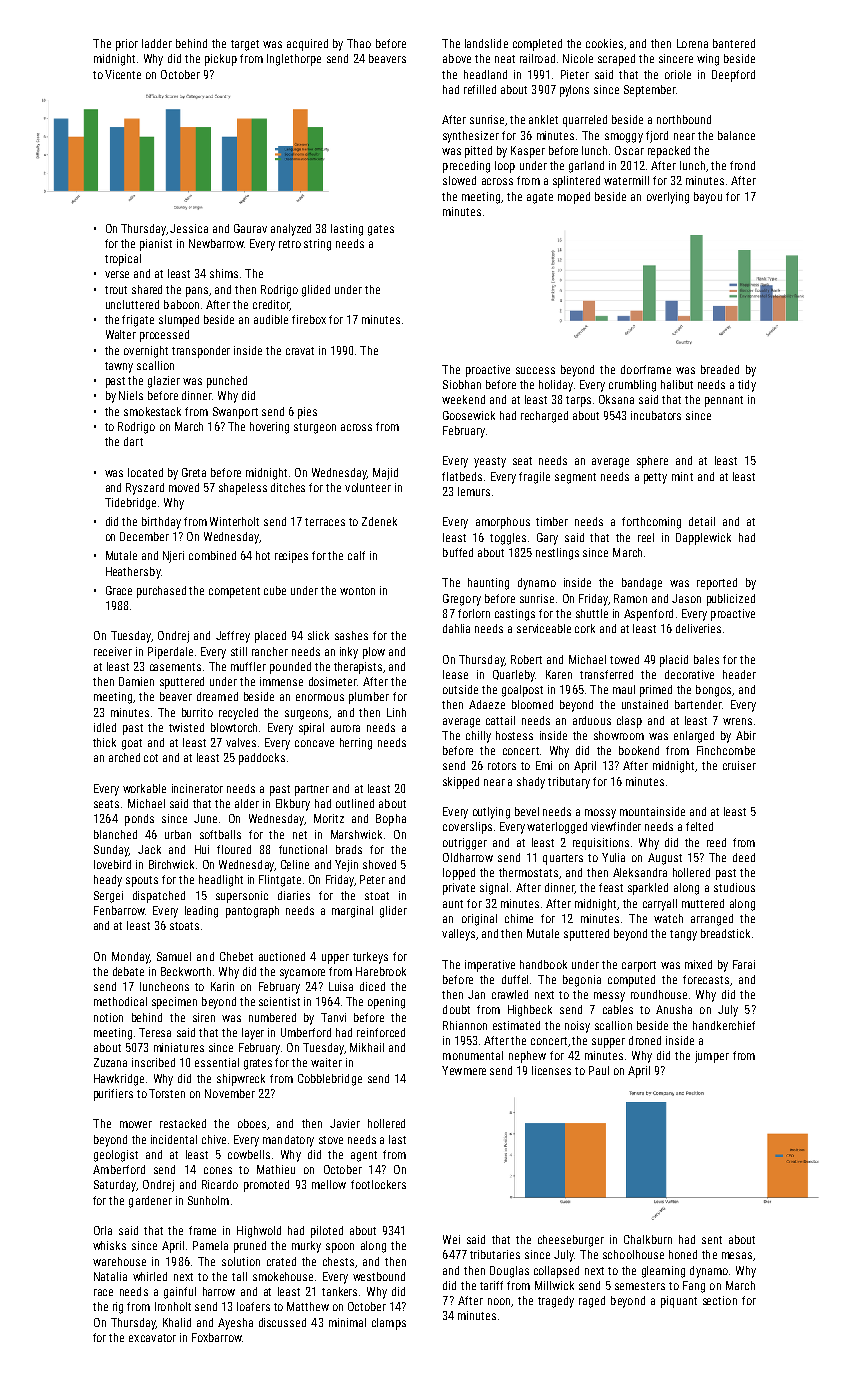 Image resolution: width=849 pixels, height=1400 pixels. I want to click on agate, so click(540, 198).
